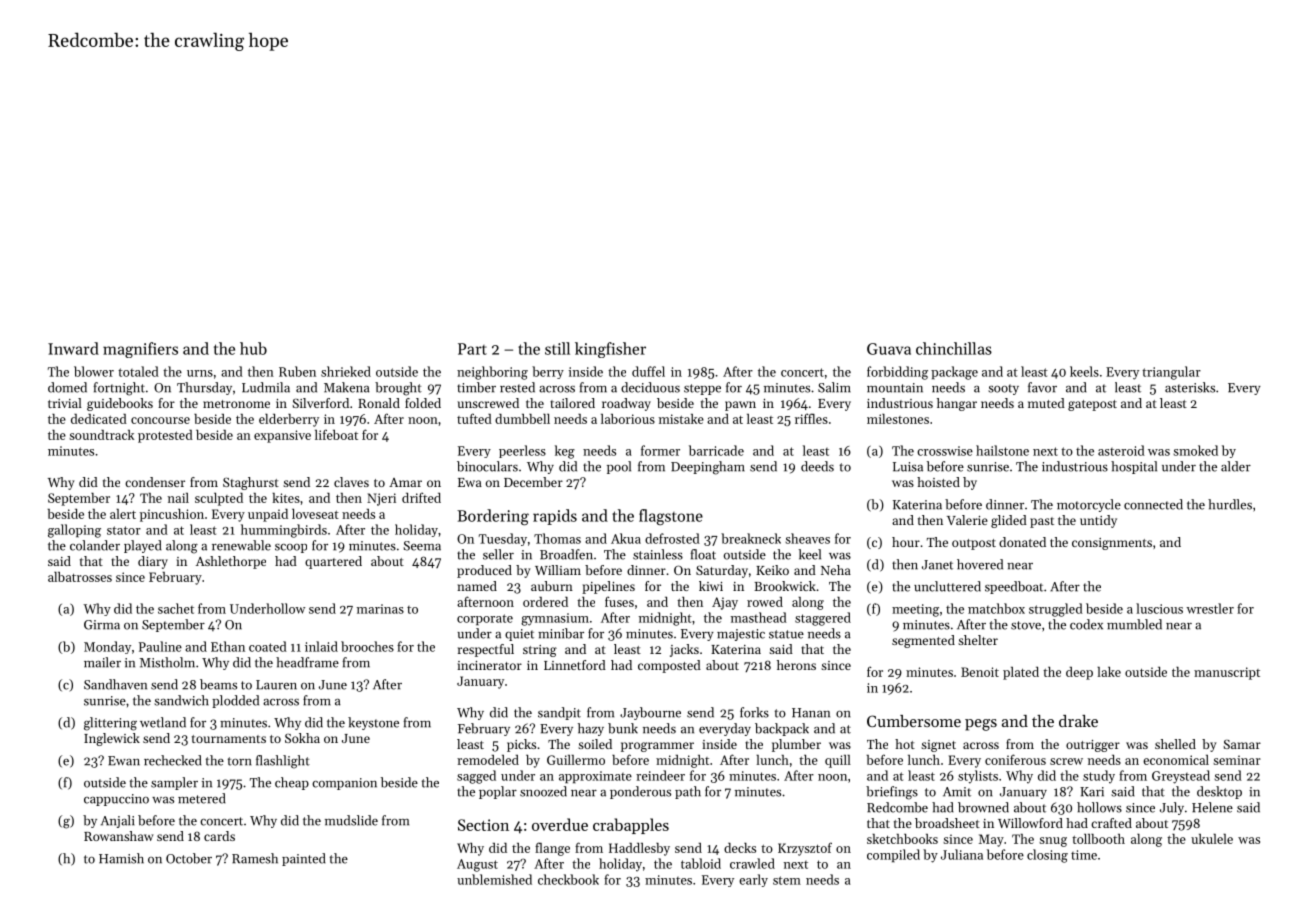 Image resolution: width=1308 pixels, height=924 pixels. I want to click on albatrosses, so click(80, 576).
